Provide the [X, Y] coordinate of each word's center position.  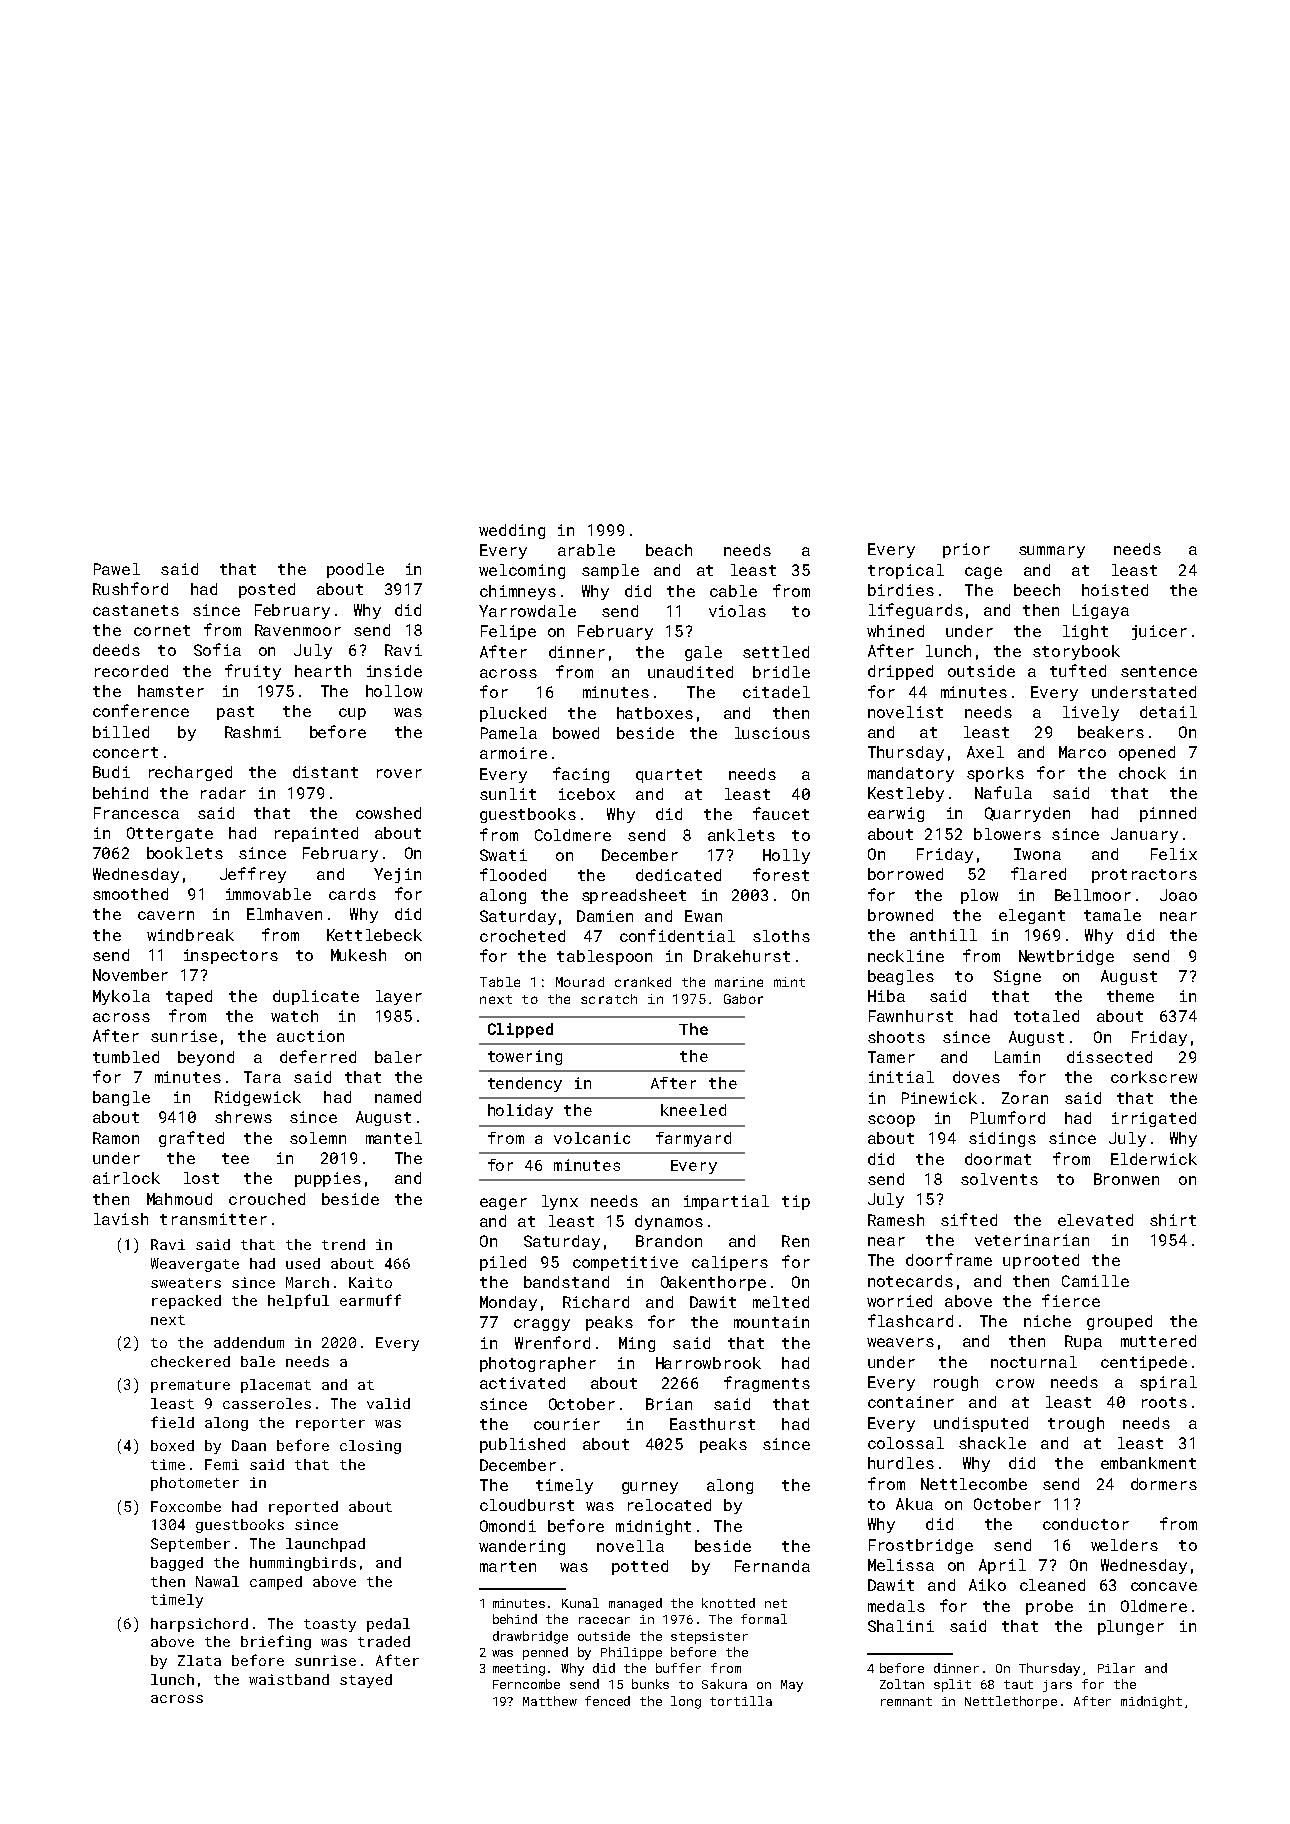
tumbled [126, 1057]
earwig [896, 814]
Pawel [117, 569]
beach [669, 550]
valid [388, 1403]
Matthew [550, 1701]
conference [141, 710]
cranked [643, 982]
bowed [576, 733]
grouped [1119, 1322]
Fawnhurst [911, 1016]
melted [781, 1302]
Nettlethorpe [1011, 1702]
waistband [289, 1679]
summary [1052, 552]
